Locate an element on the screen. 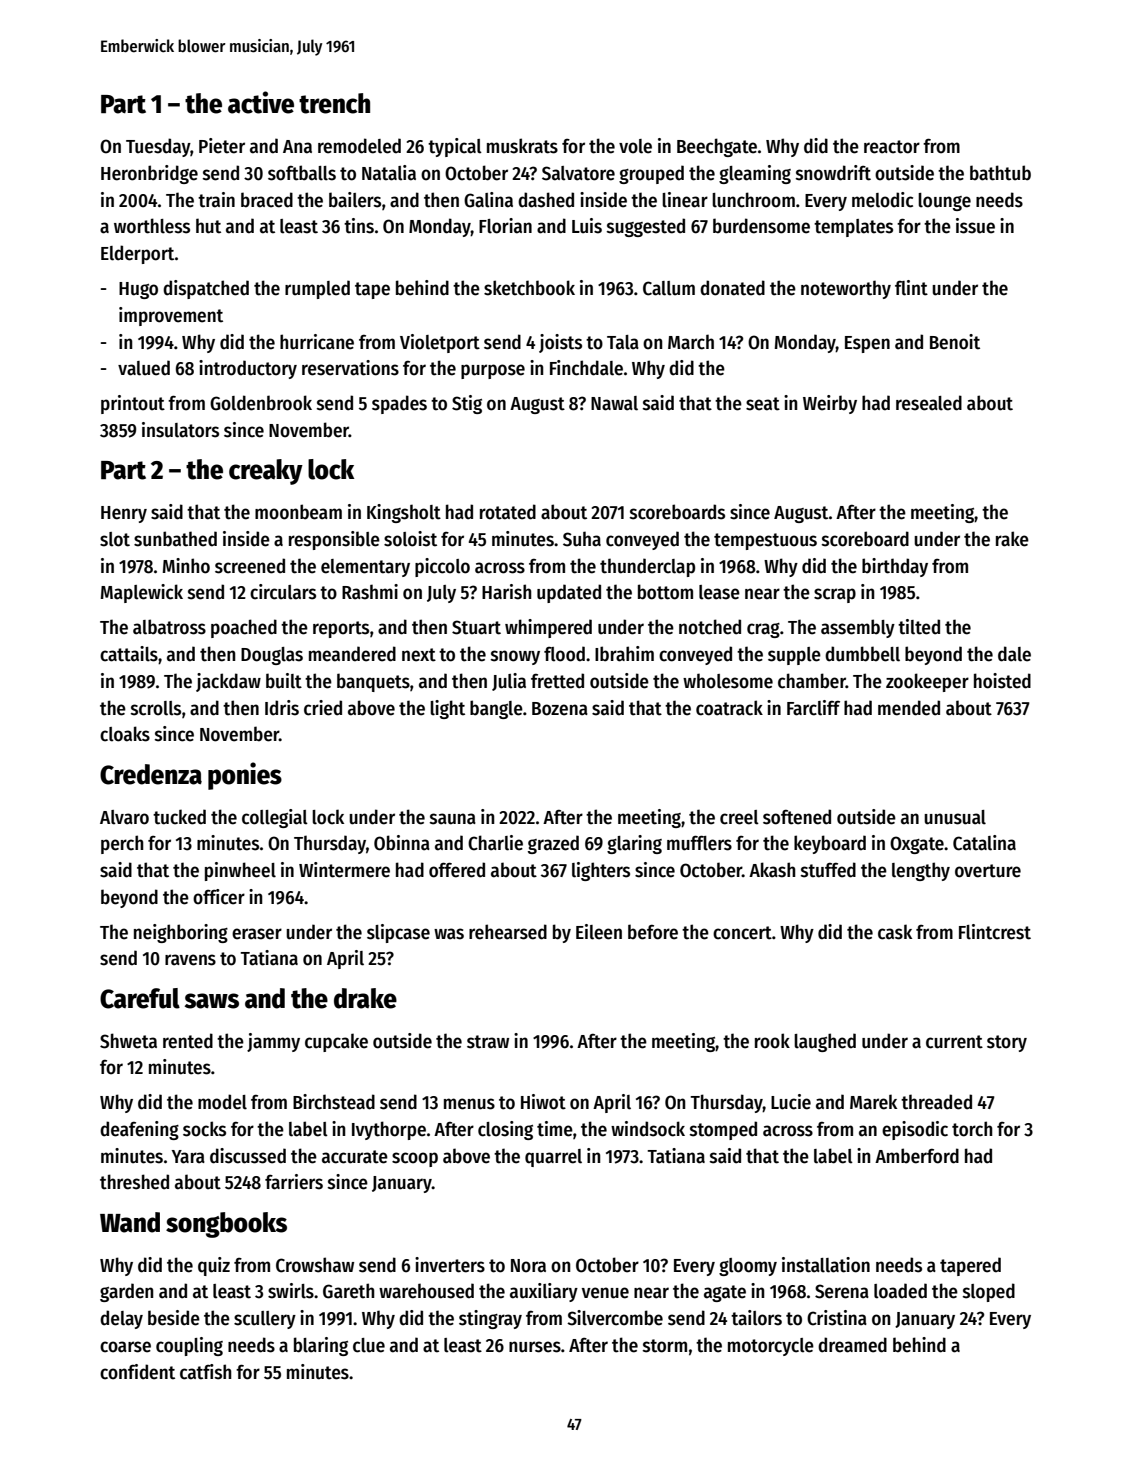  glaring is located at coordinates (634, 844).
